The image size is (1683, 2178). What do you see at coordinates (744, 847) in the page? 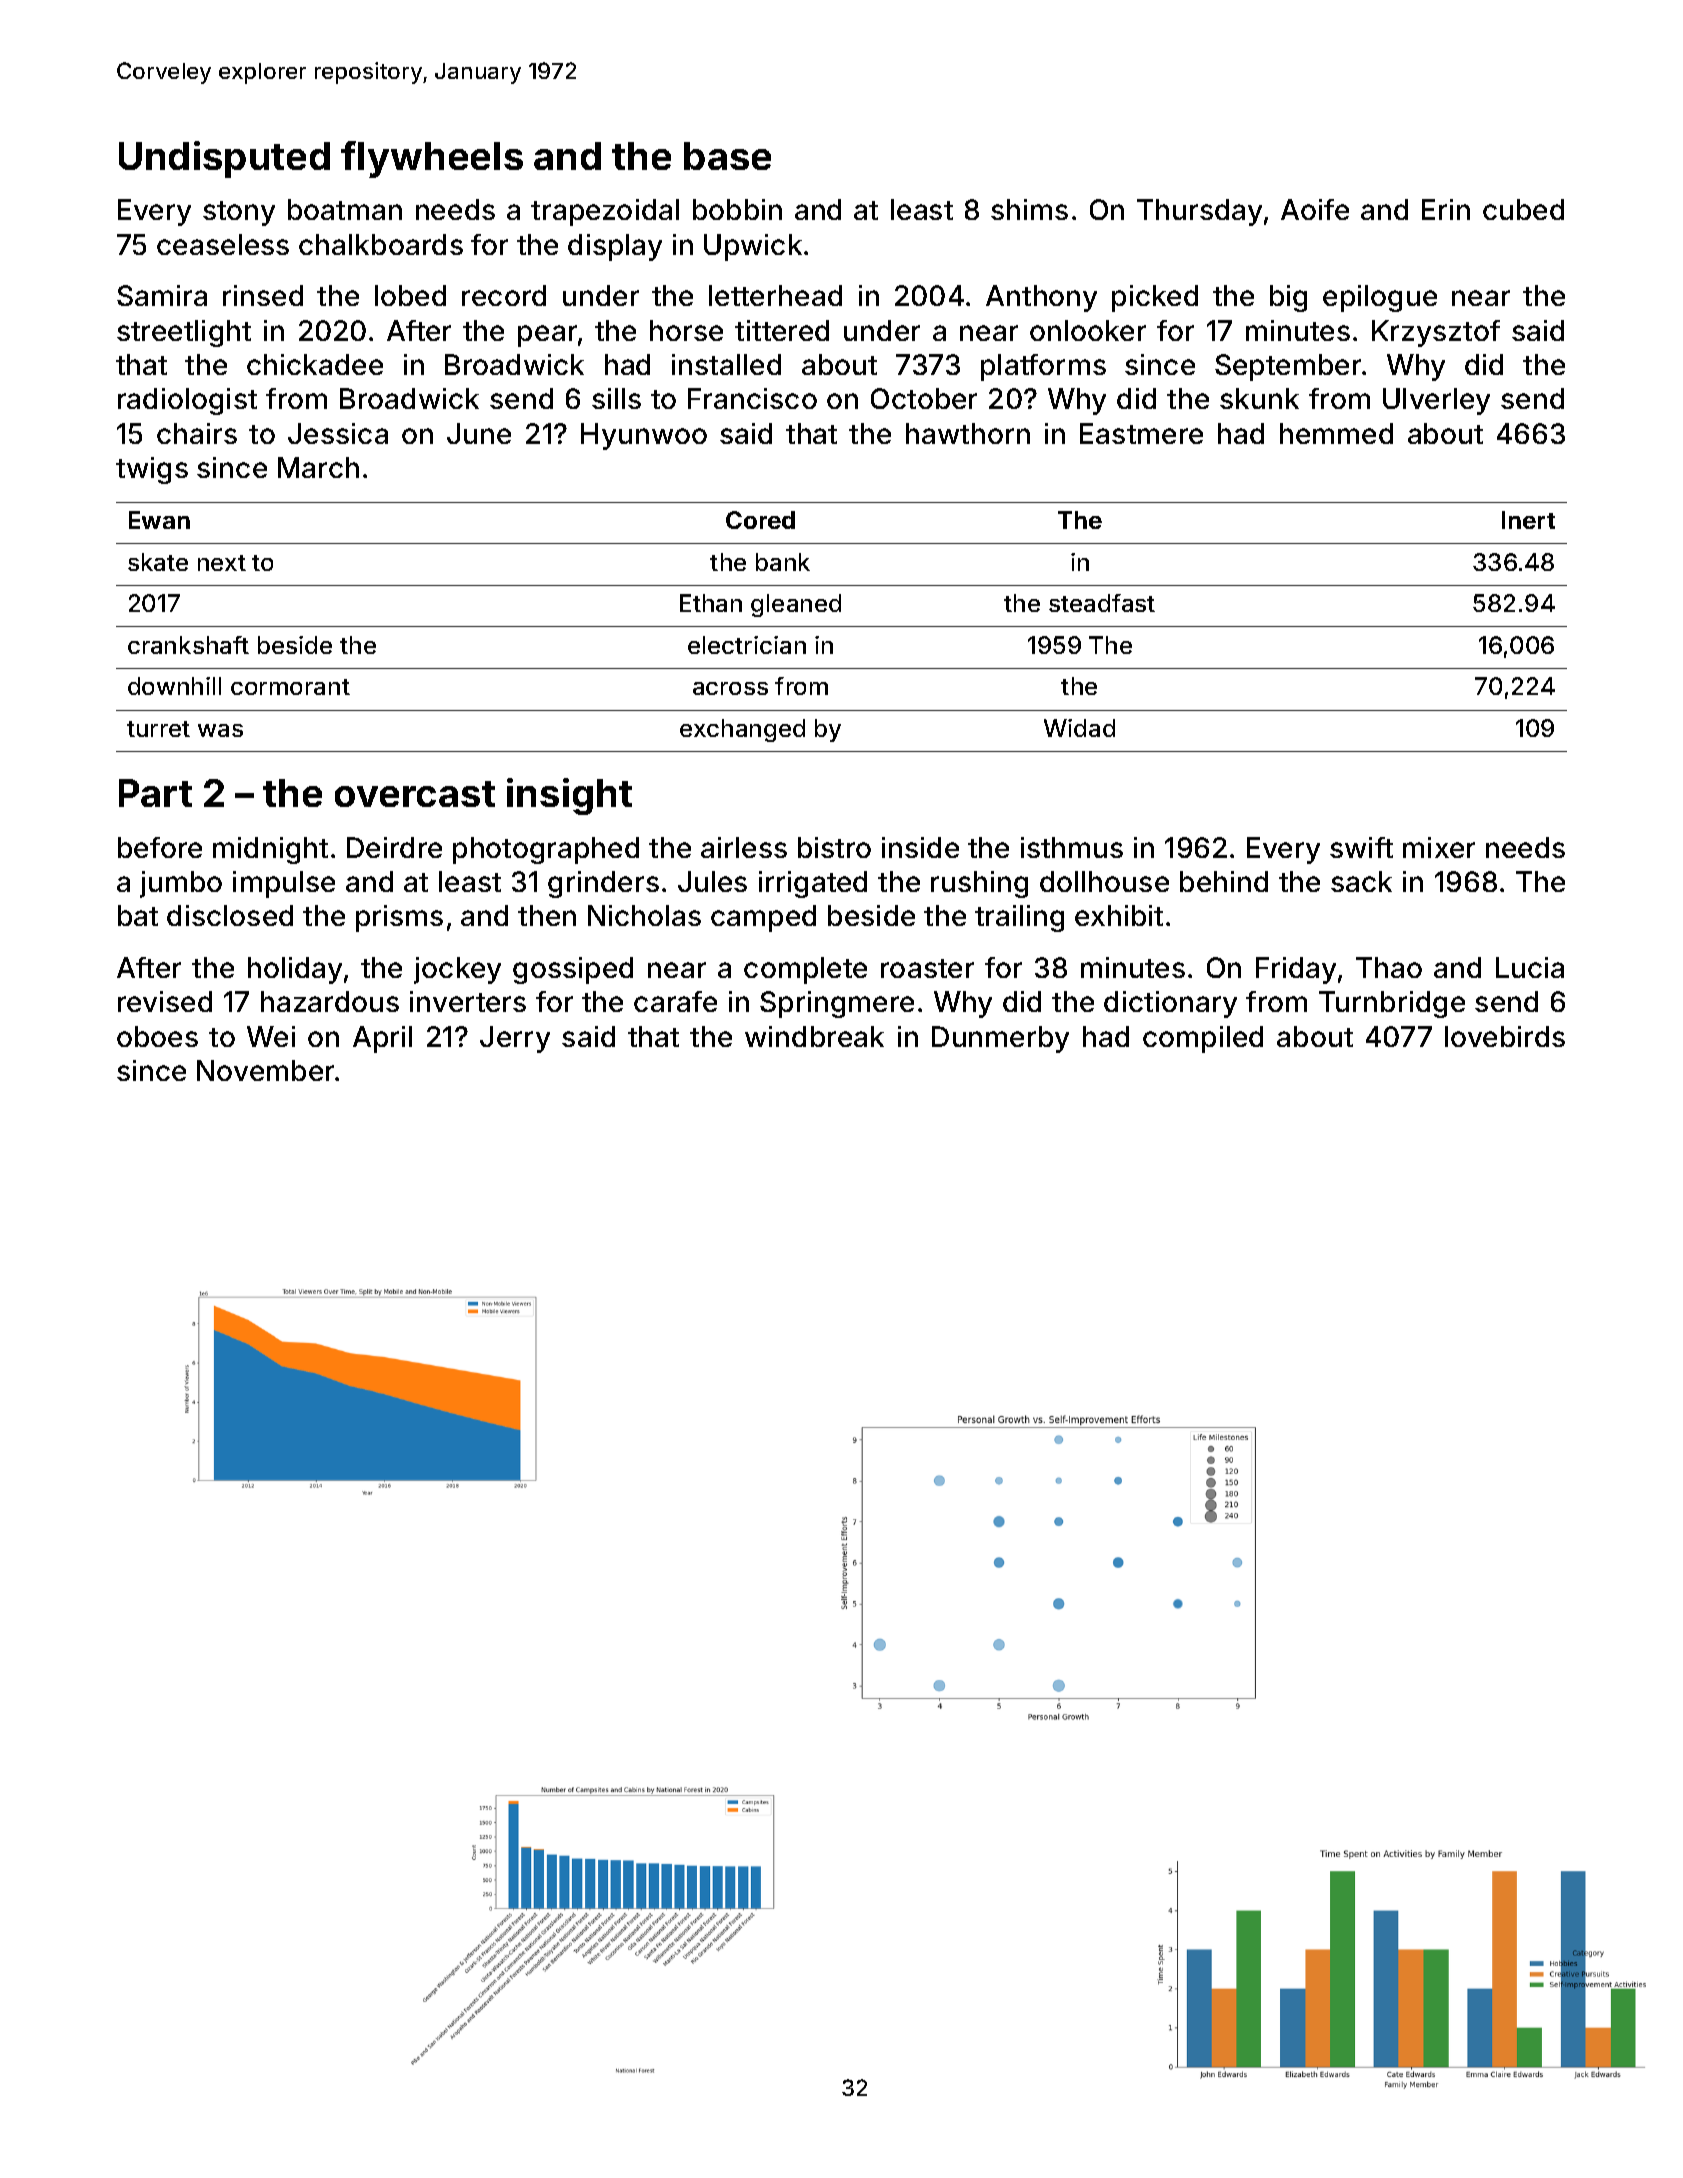
I see `airless` at bounding box center [744, 847].
